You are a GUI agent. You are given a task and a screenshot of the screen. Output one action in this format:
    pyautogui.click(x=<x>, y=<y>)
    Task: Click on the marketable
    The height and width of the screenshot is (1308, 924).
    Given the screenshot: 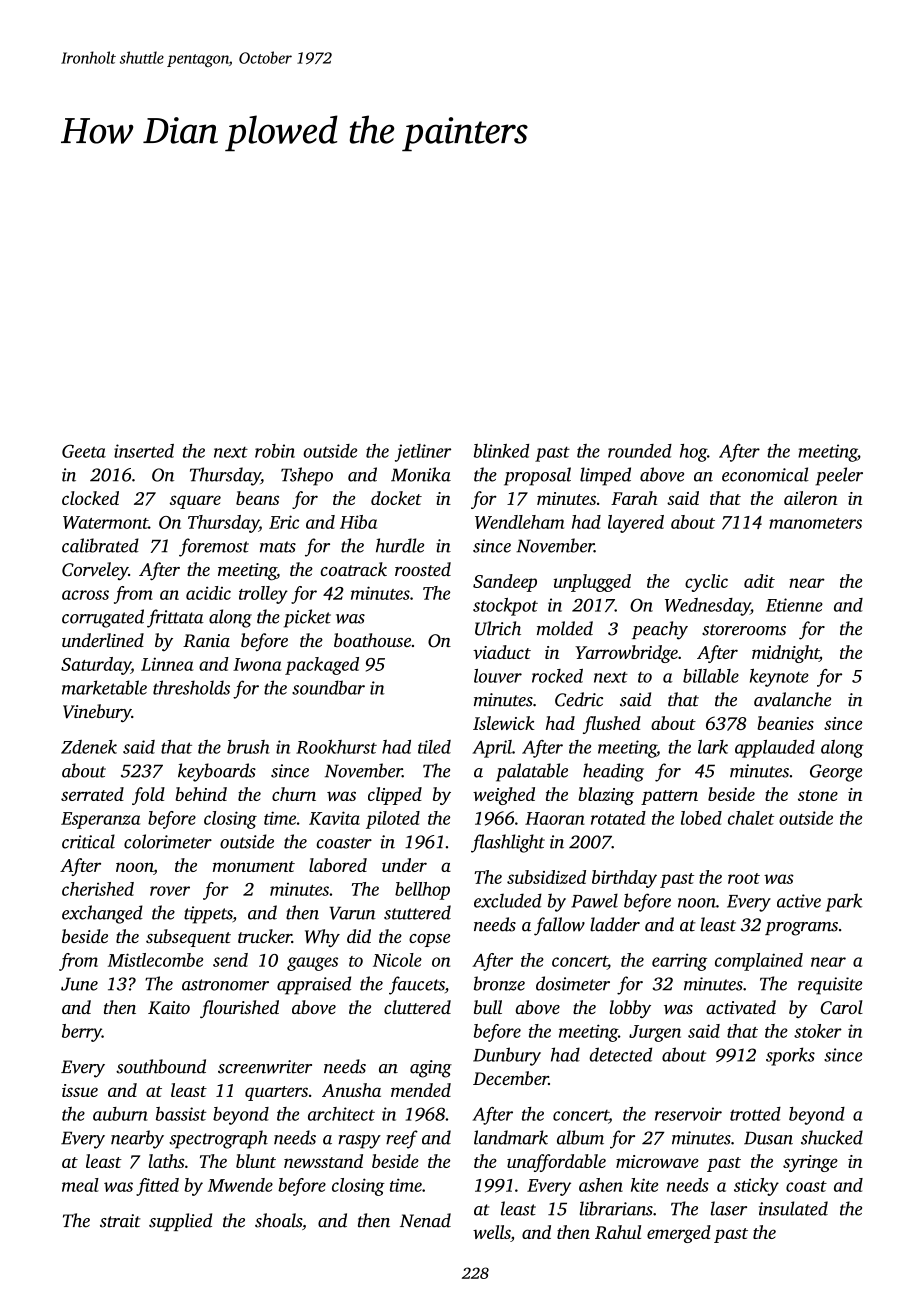 What is the action you would take?
    pyautogui.click(x=104, y=687)
